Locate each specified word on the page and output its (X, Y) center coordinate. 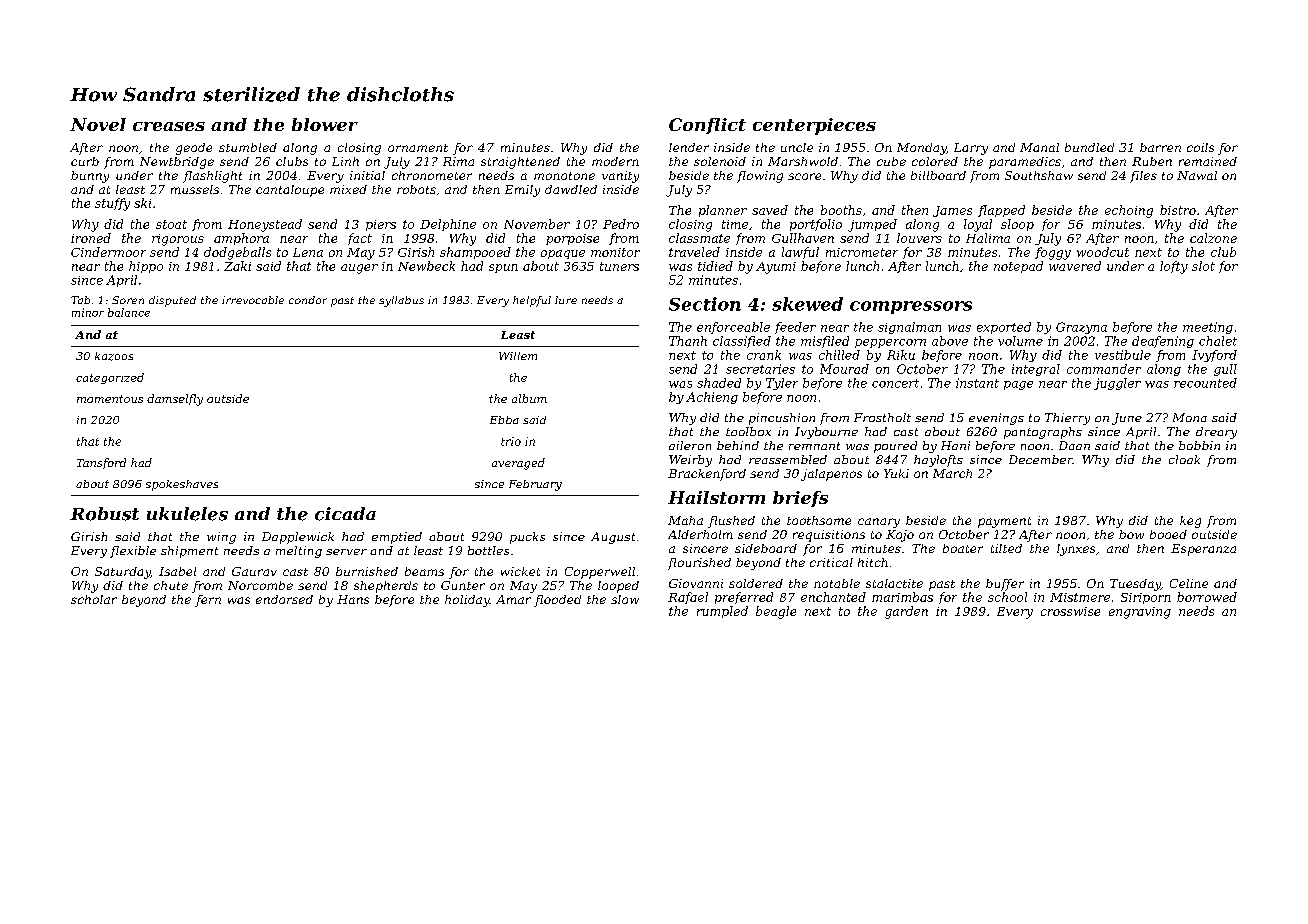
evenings (996, 419)
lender (689, 147)
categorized (110, 378)
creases (169, 126)
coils (1200, 147)
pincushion (782, 419)
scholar (94, 599)
